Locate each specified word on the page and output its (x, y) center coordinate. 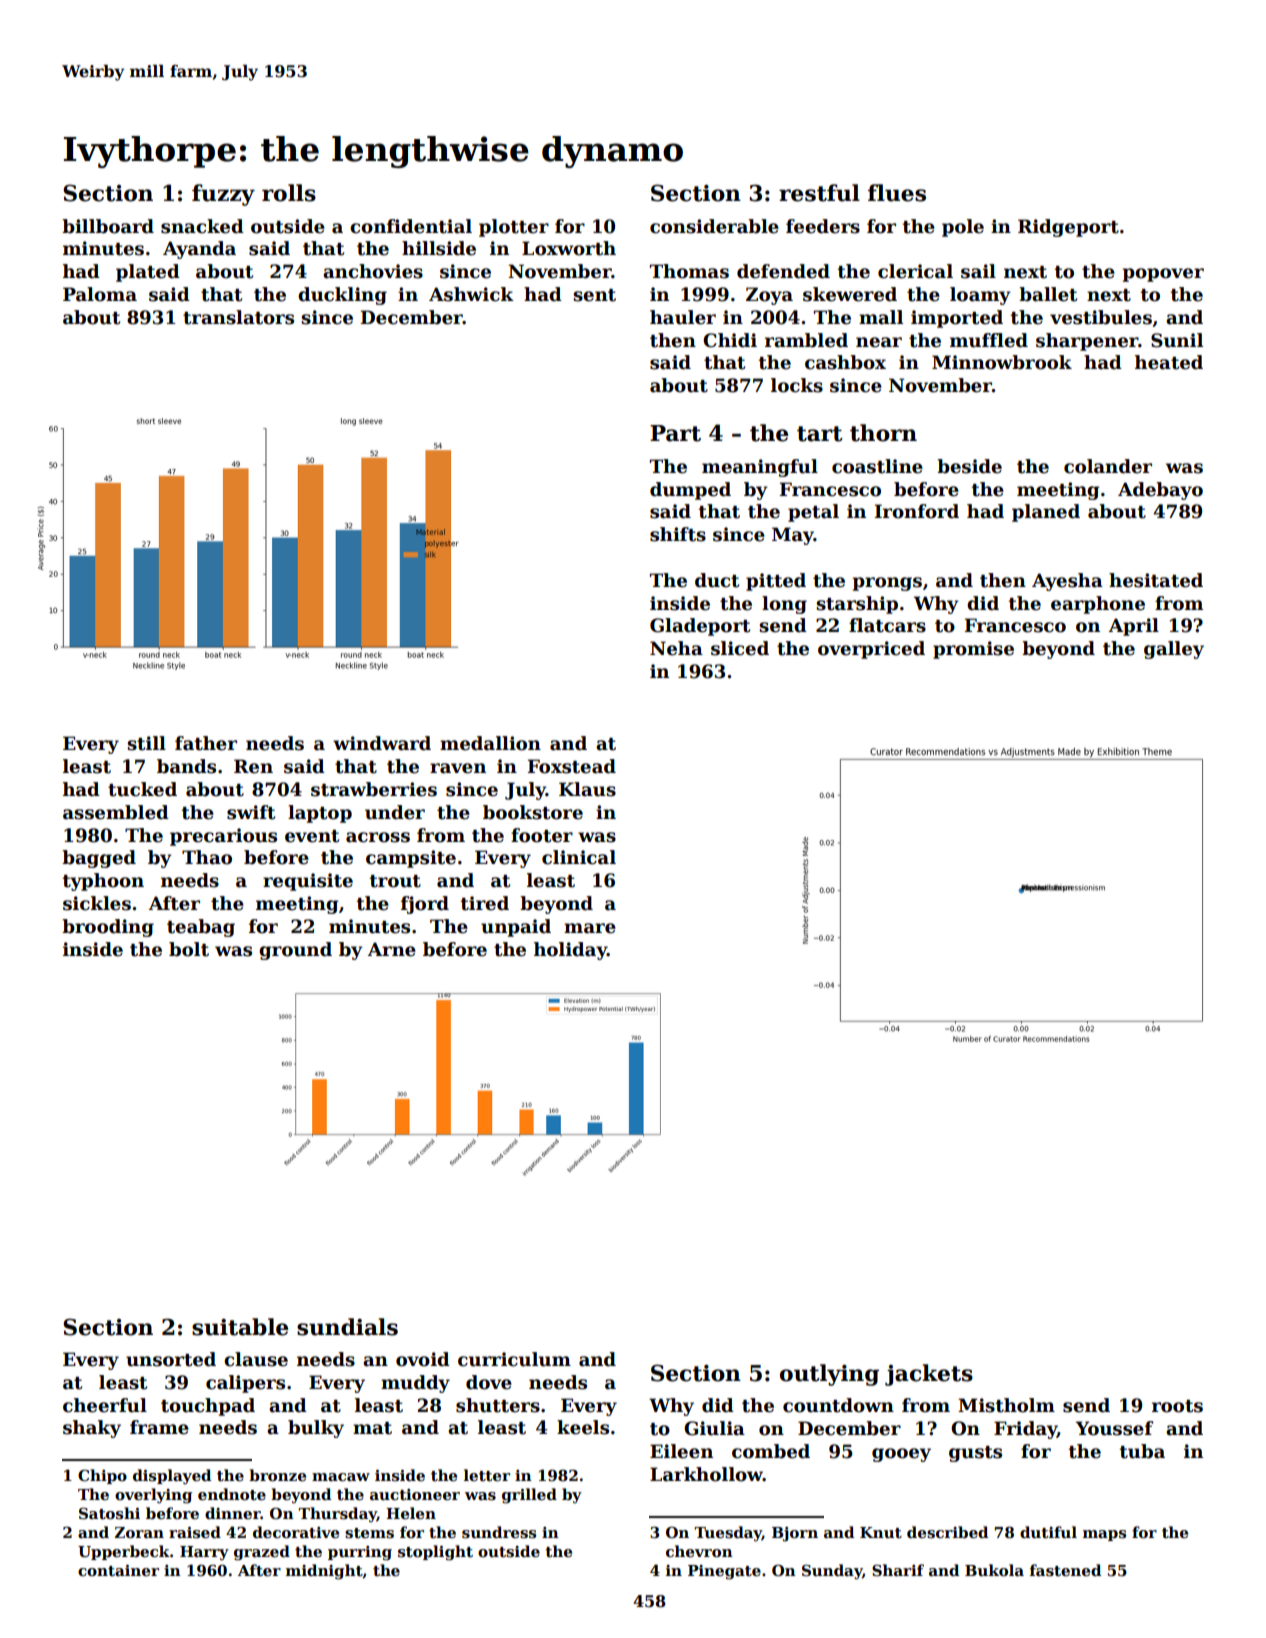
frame (159, 1427)
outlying (829, 1375)
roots (1177, 1406)
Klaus (587, 789)
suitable (240, 1327)
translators (238, 317)
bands (186, 766)
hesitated (1156, 580)
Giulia (714, 1428)
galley (1174, 650)
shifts (678, 534)
